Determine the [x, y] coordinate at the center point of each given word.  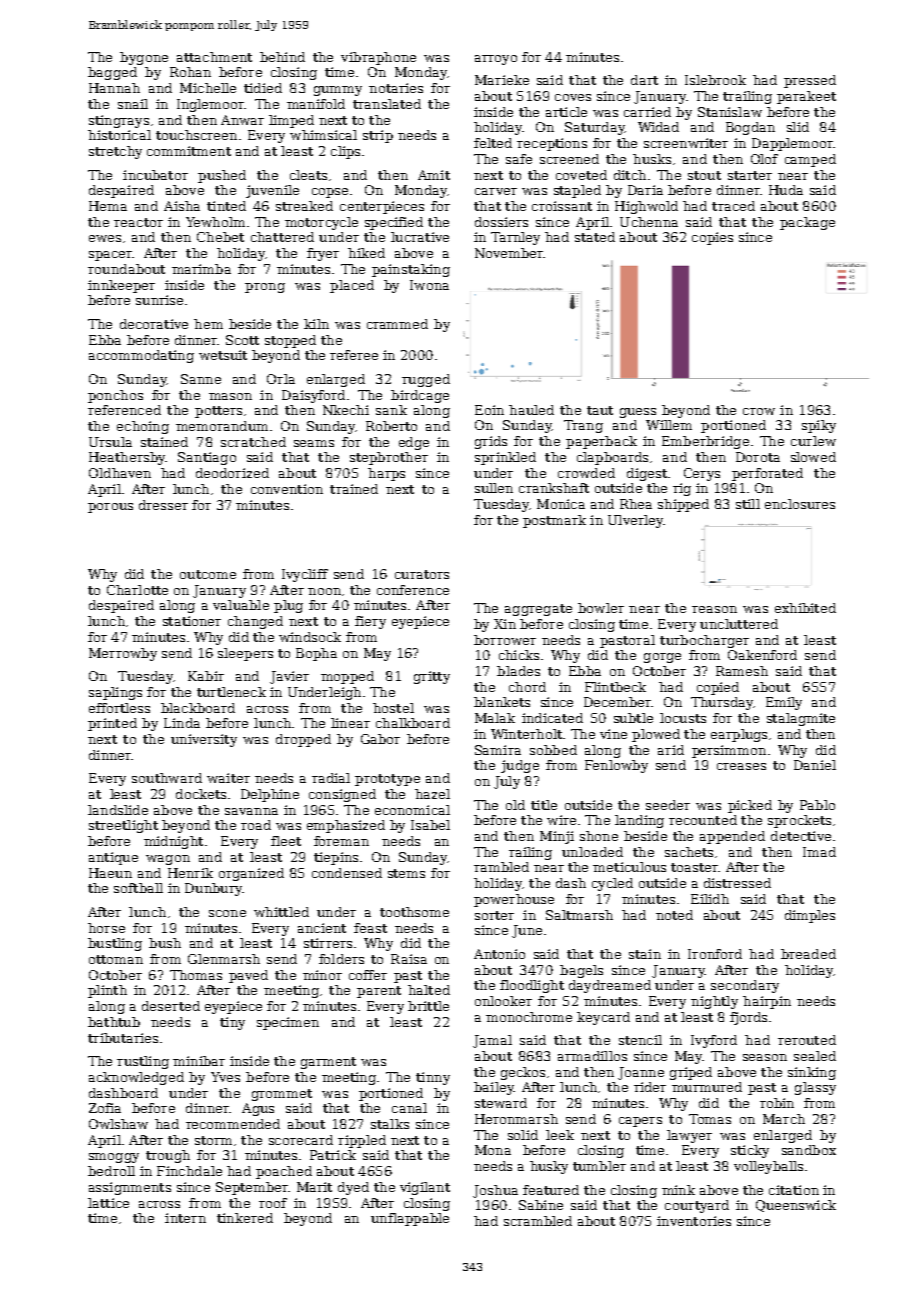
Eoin [489, 410]
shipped [683, 505]
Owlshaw [118, 1124]
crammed [397, 324]
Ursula [110, 442]
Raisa [409, 959]
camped [810, 160]
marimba [201, 269]
